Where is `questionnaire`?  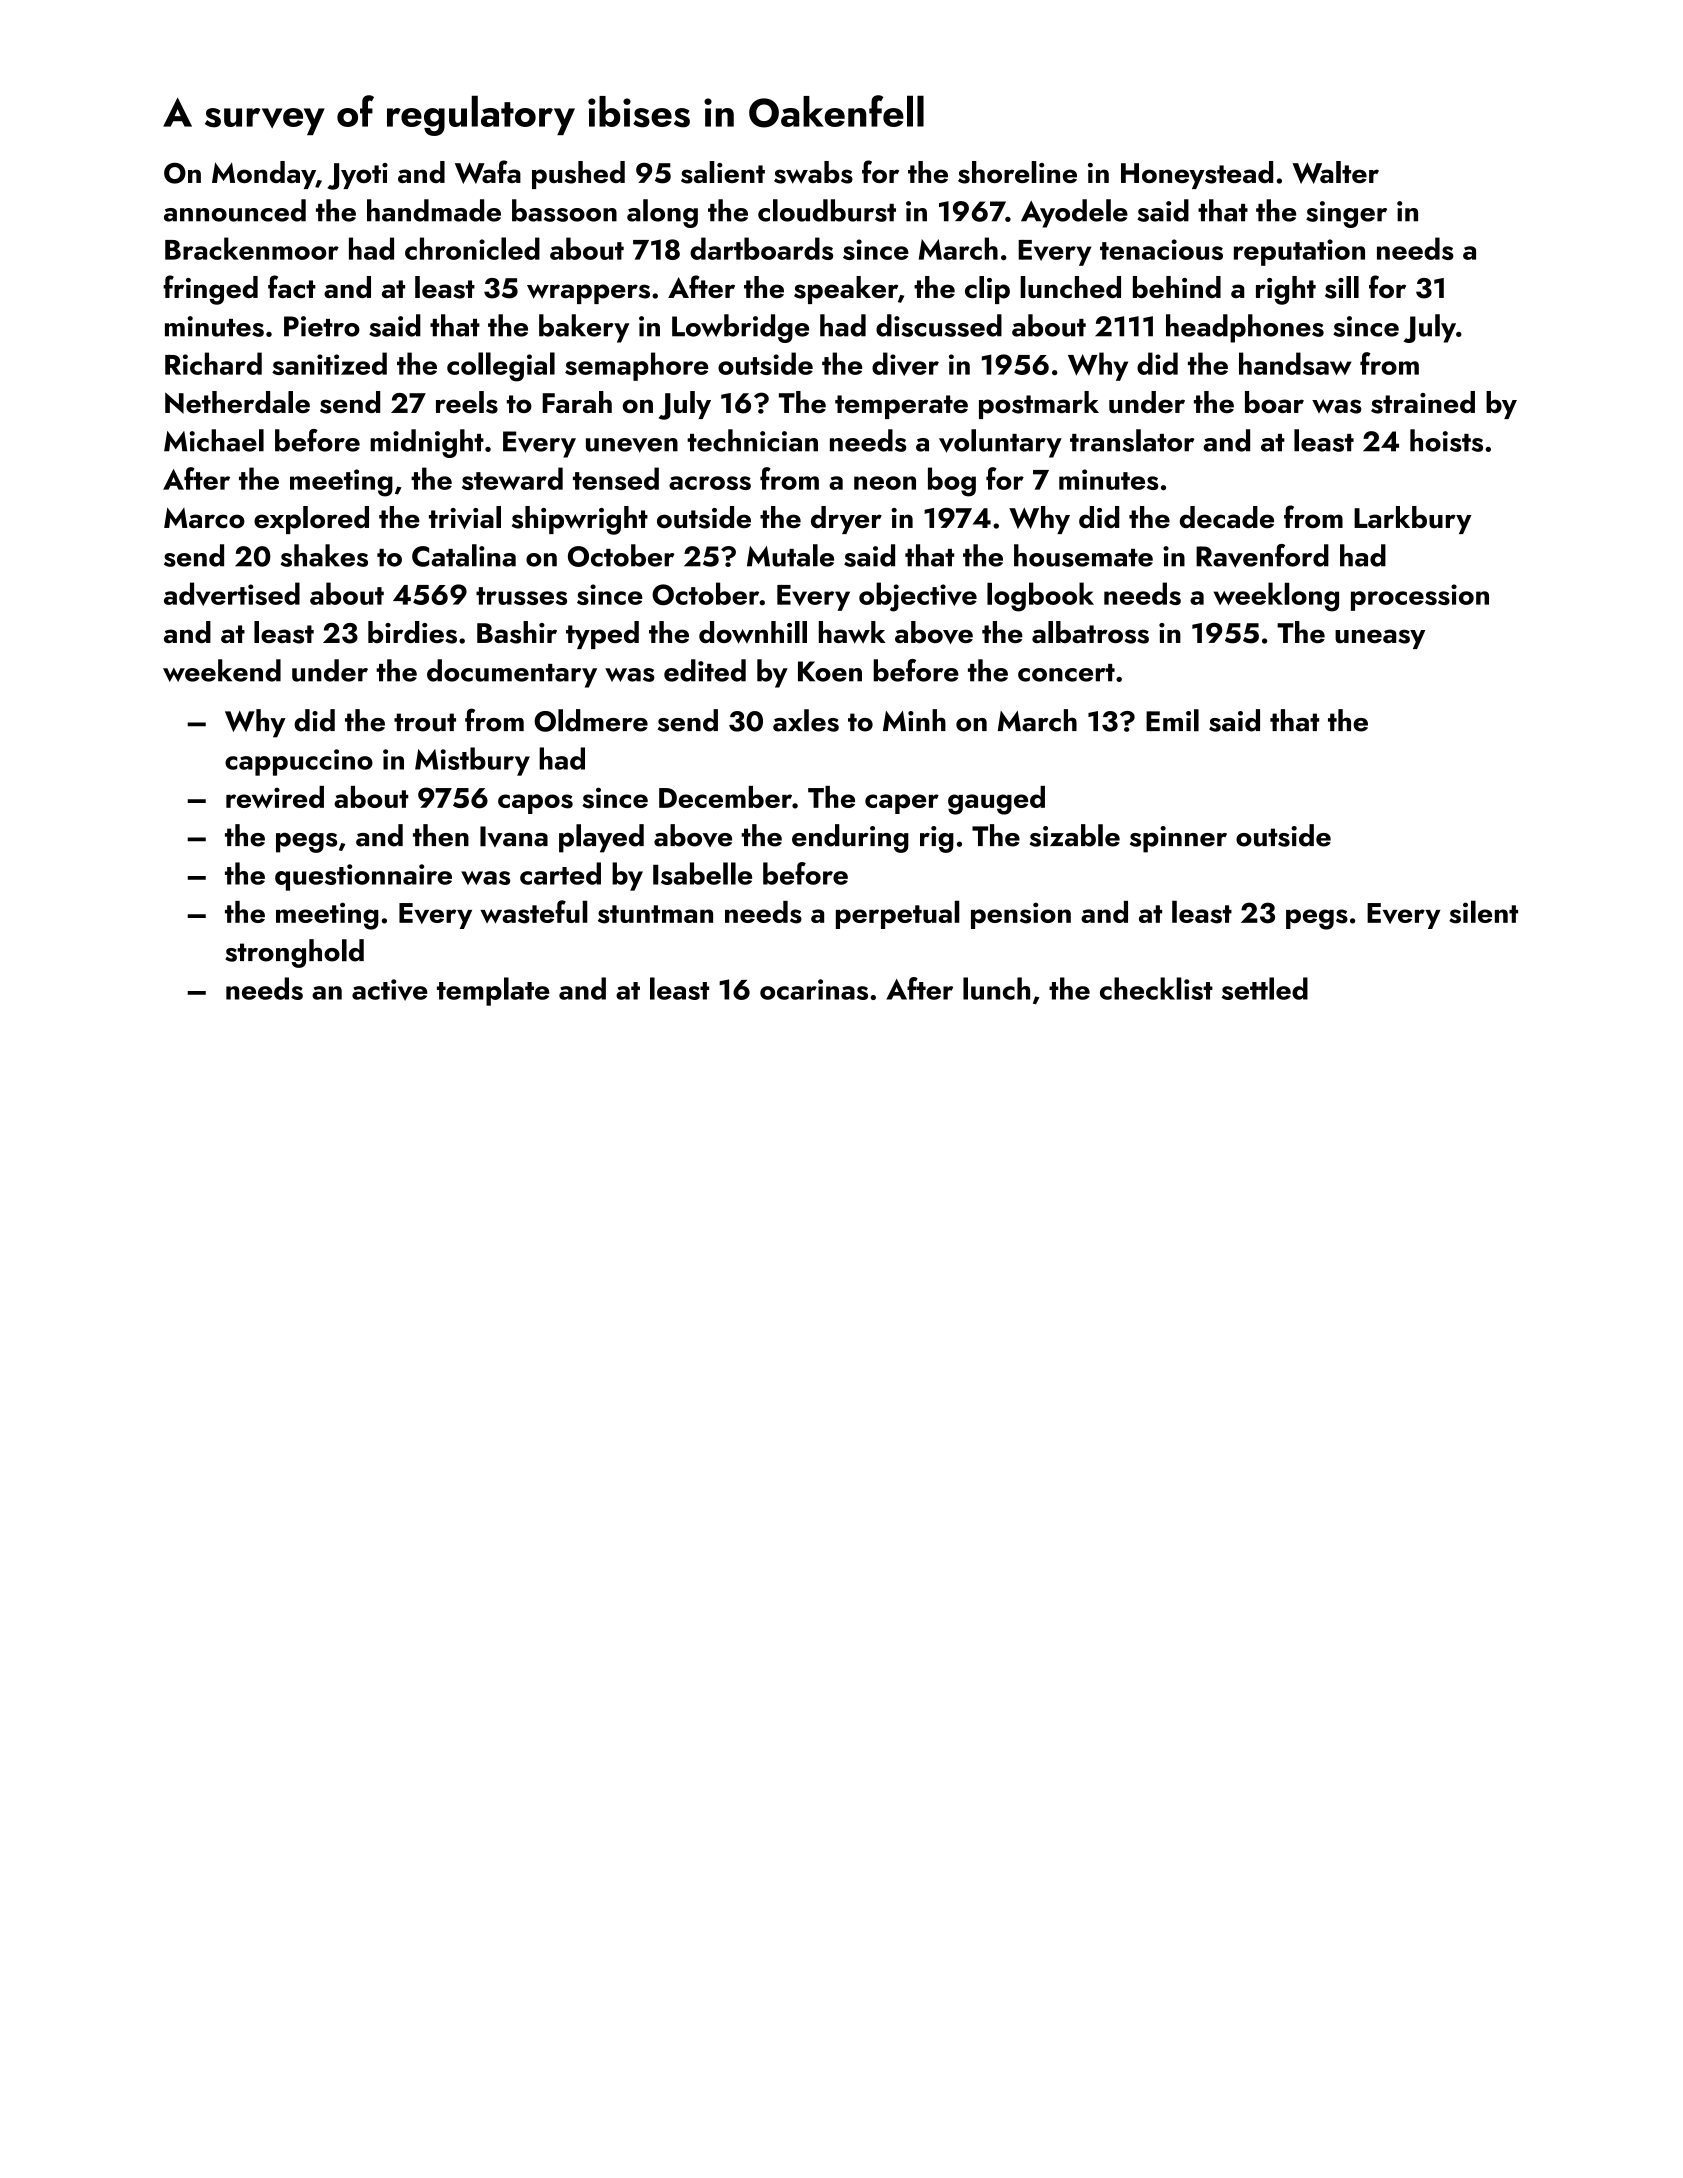 questionnaire is located at coordinates (363, 877).
